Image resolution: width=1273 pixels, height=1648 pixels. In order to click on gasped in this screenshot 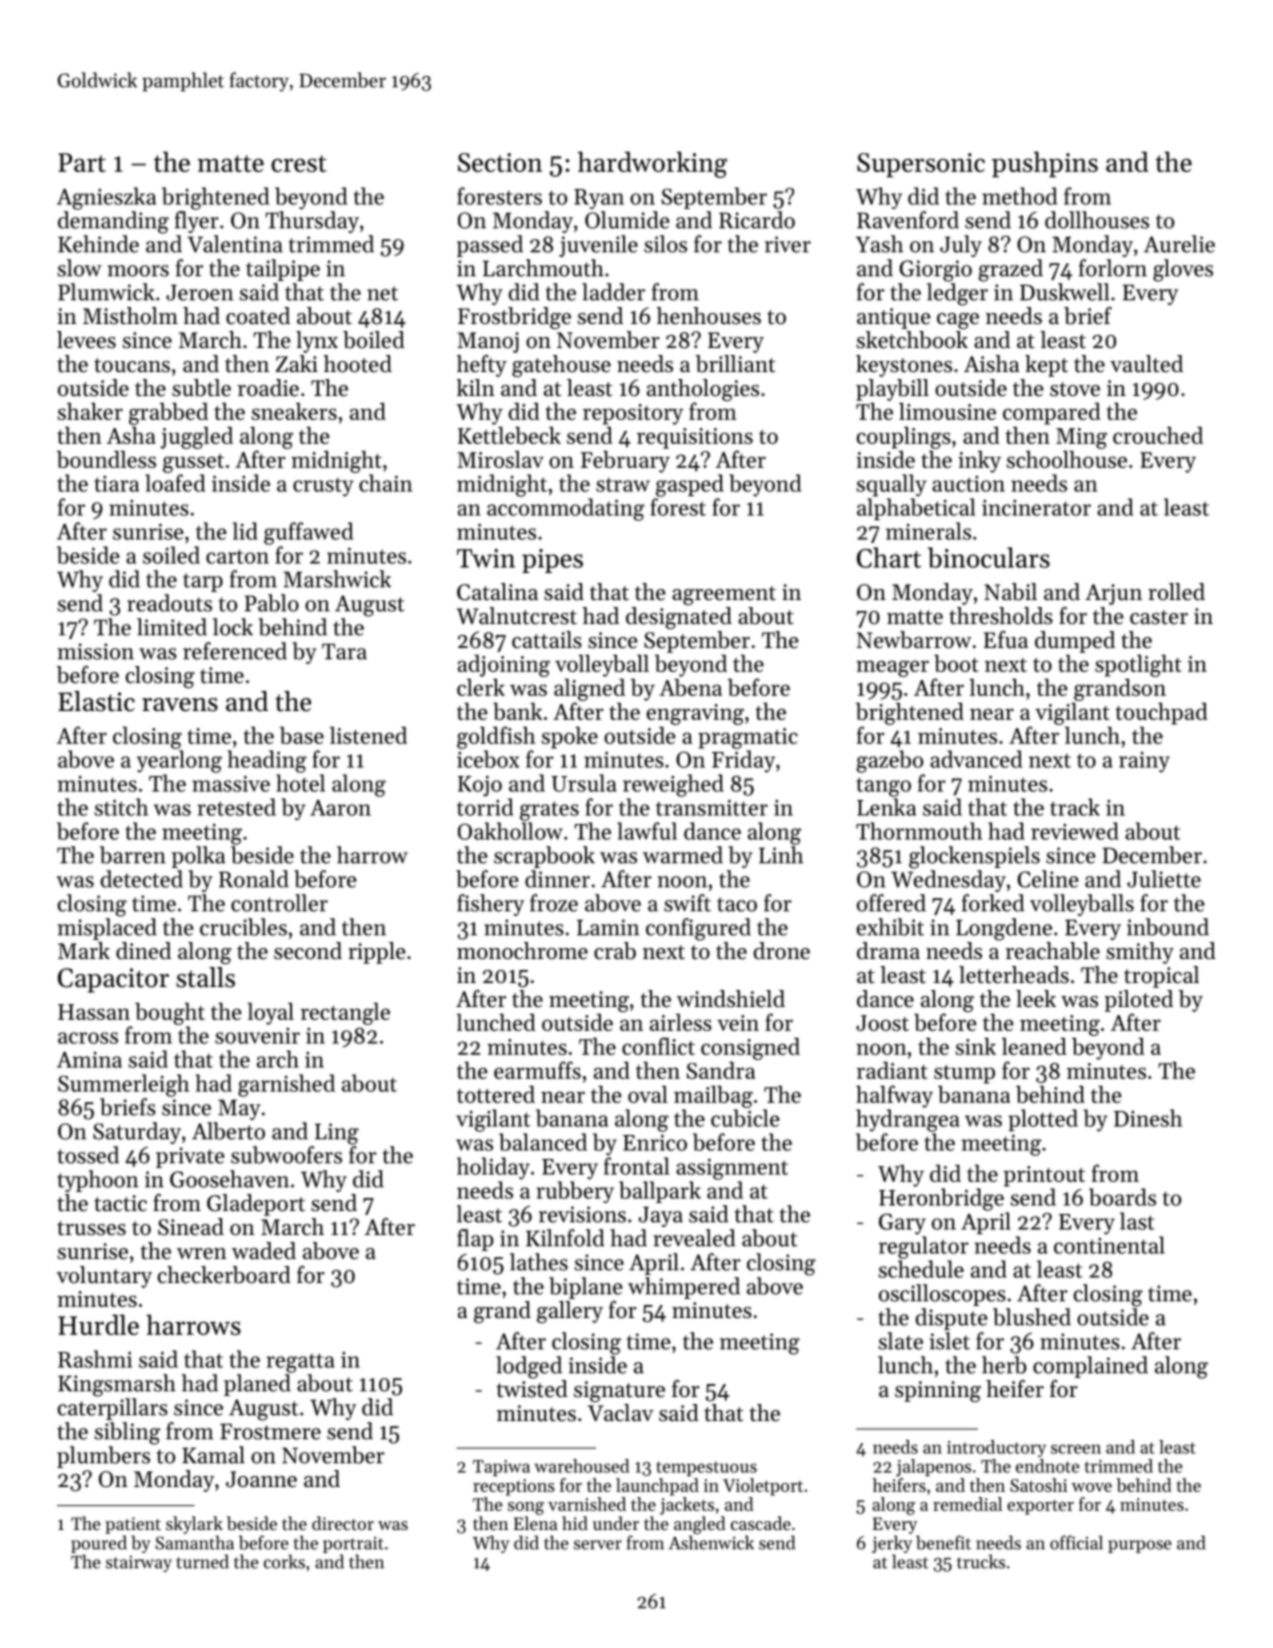, I will do `click(690, 485)`.
